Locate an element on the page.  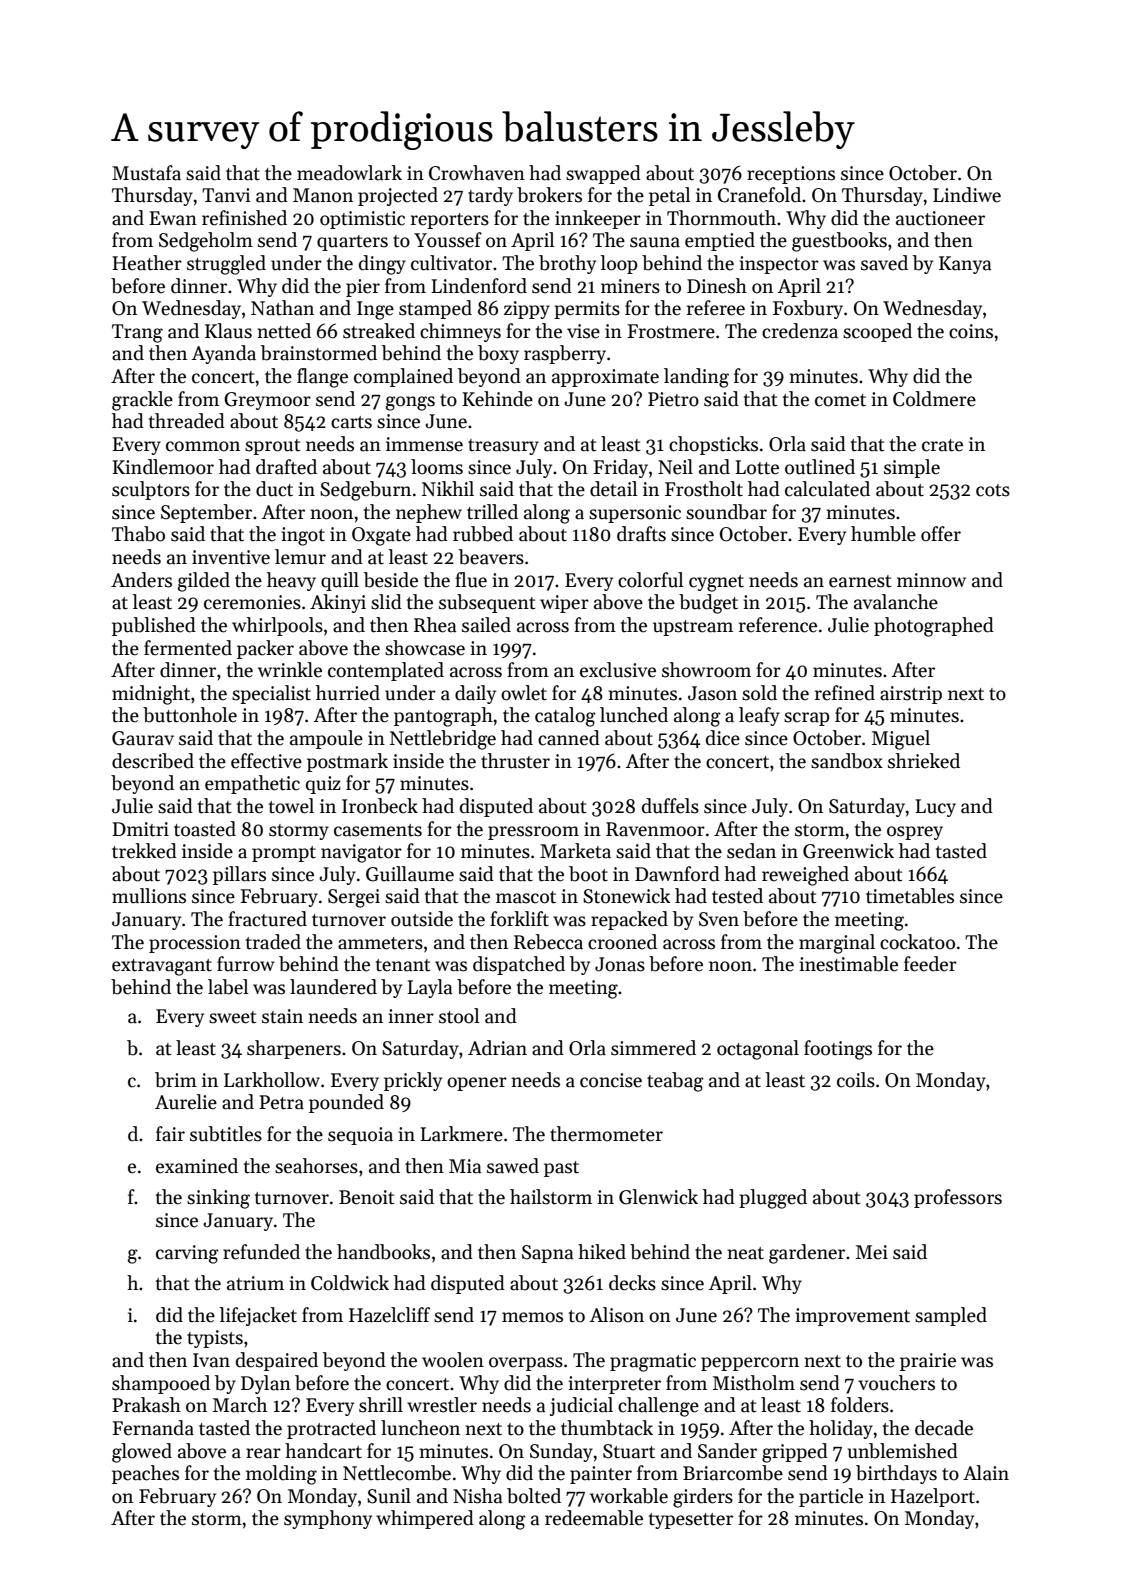
duffels is located at coordinates (670, 806).
